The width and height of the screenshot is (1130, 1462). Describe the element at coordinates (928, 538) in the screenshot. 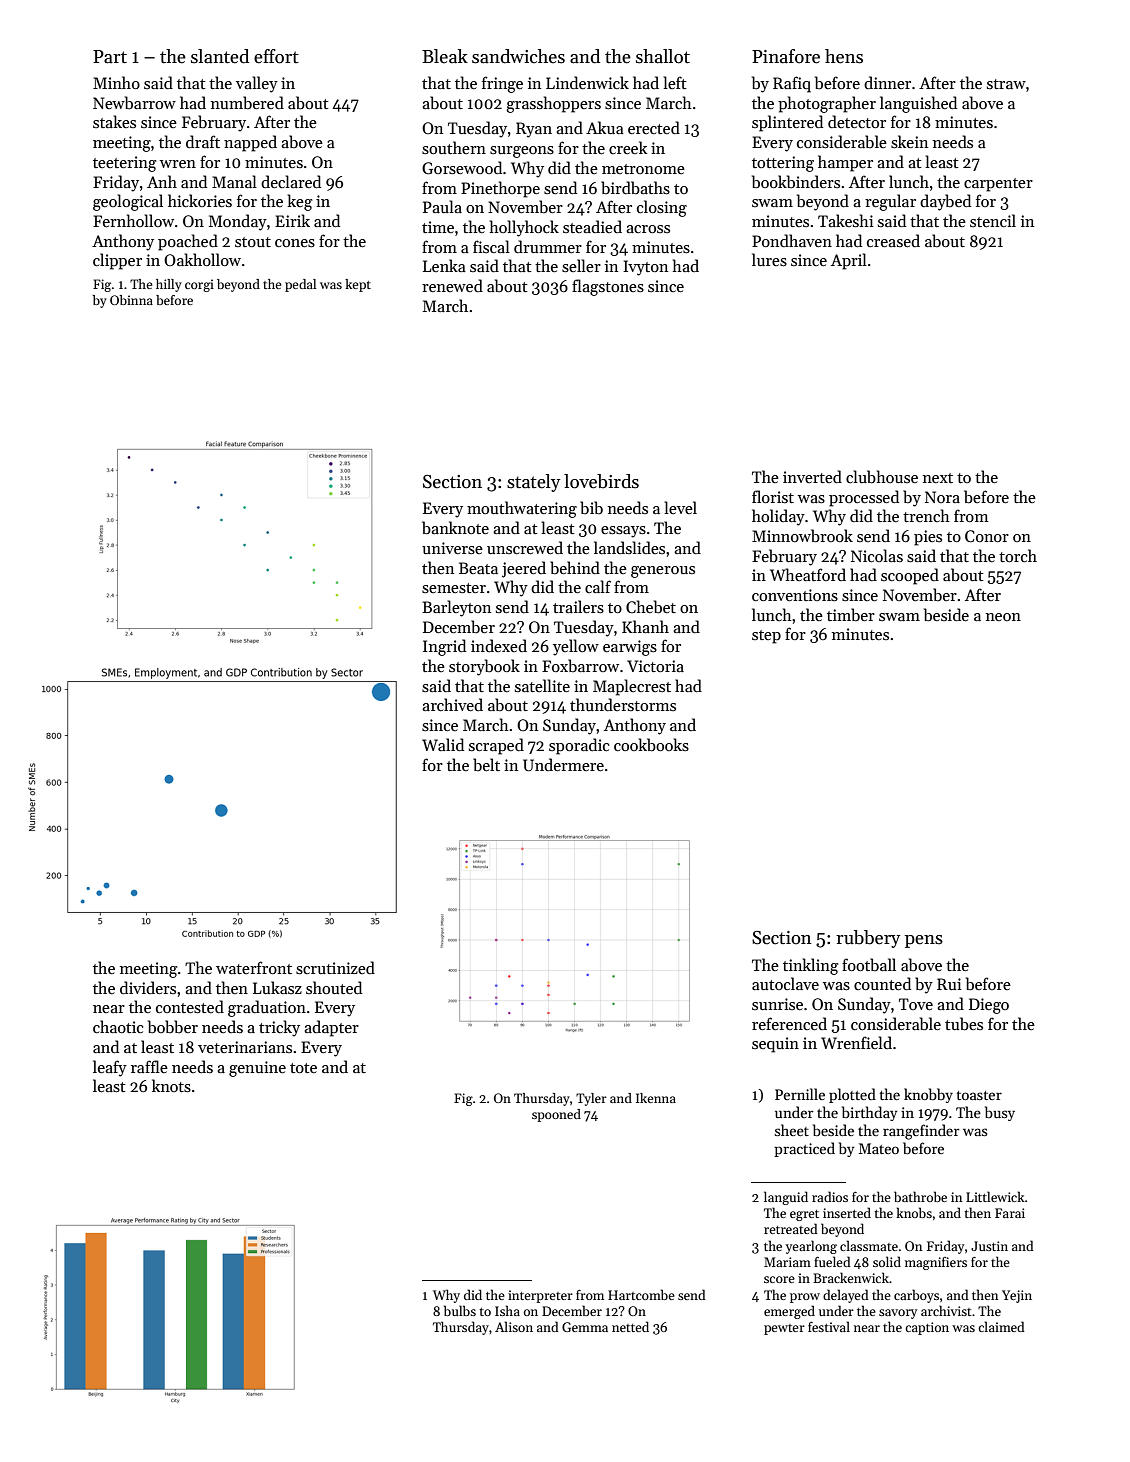

I see `pies` at that location.
